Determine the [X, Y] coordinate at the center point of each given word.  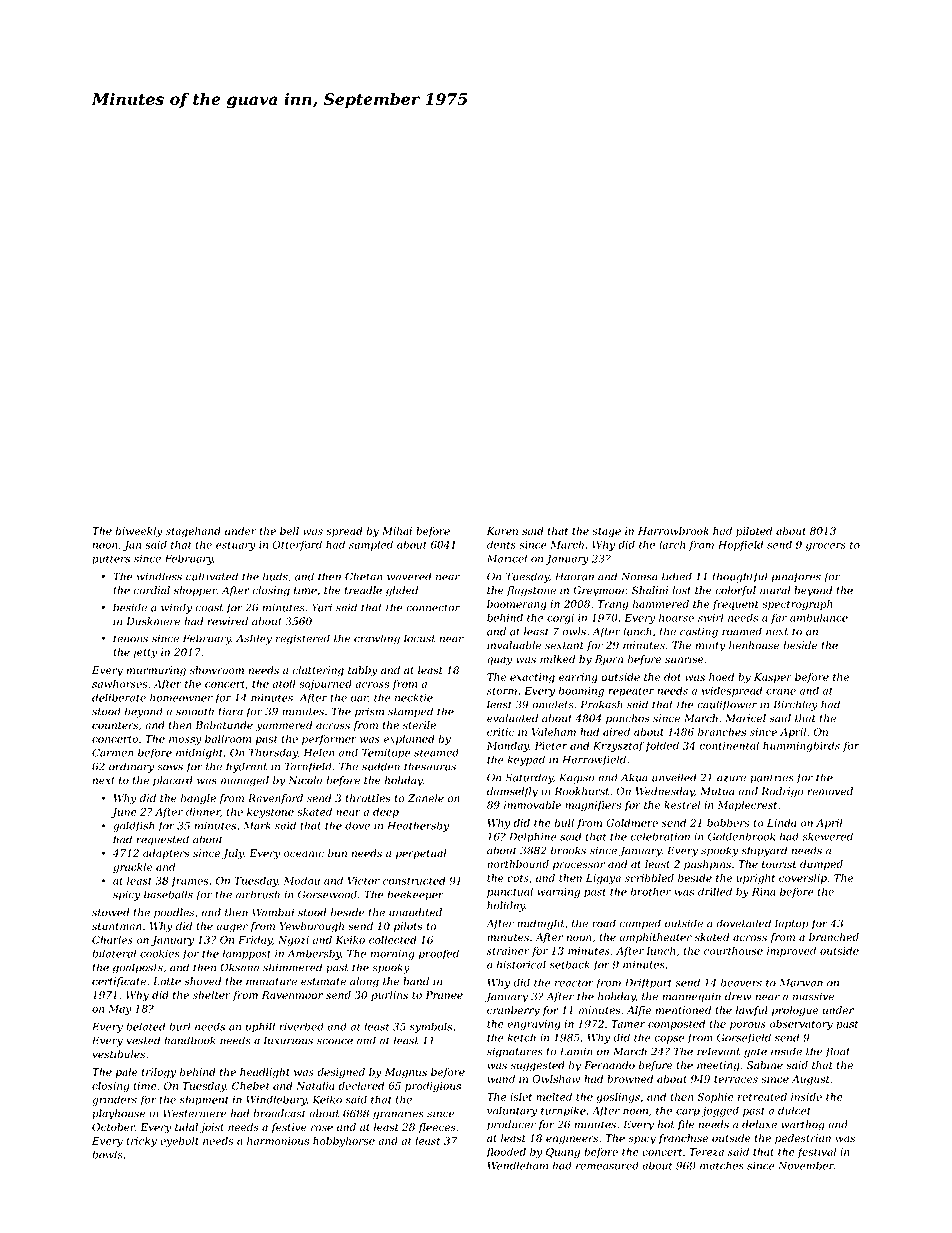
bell [289, 531]
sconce [335, 1041]
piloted [754, 532]
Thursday [273, 753]
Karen [502, 531]
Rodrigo [782, 792]
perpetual [421, 854]
